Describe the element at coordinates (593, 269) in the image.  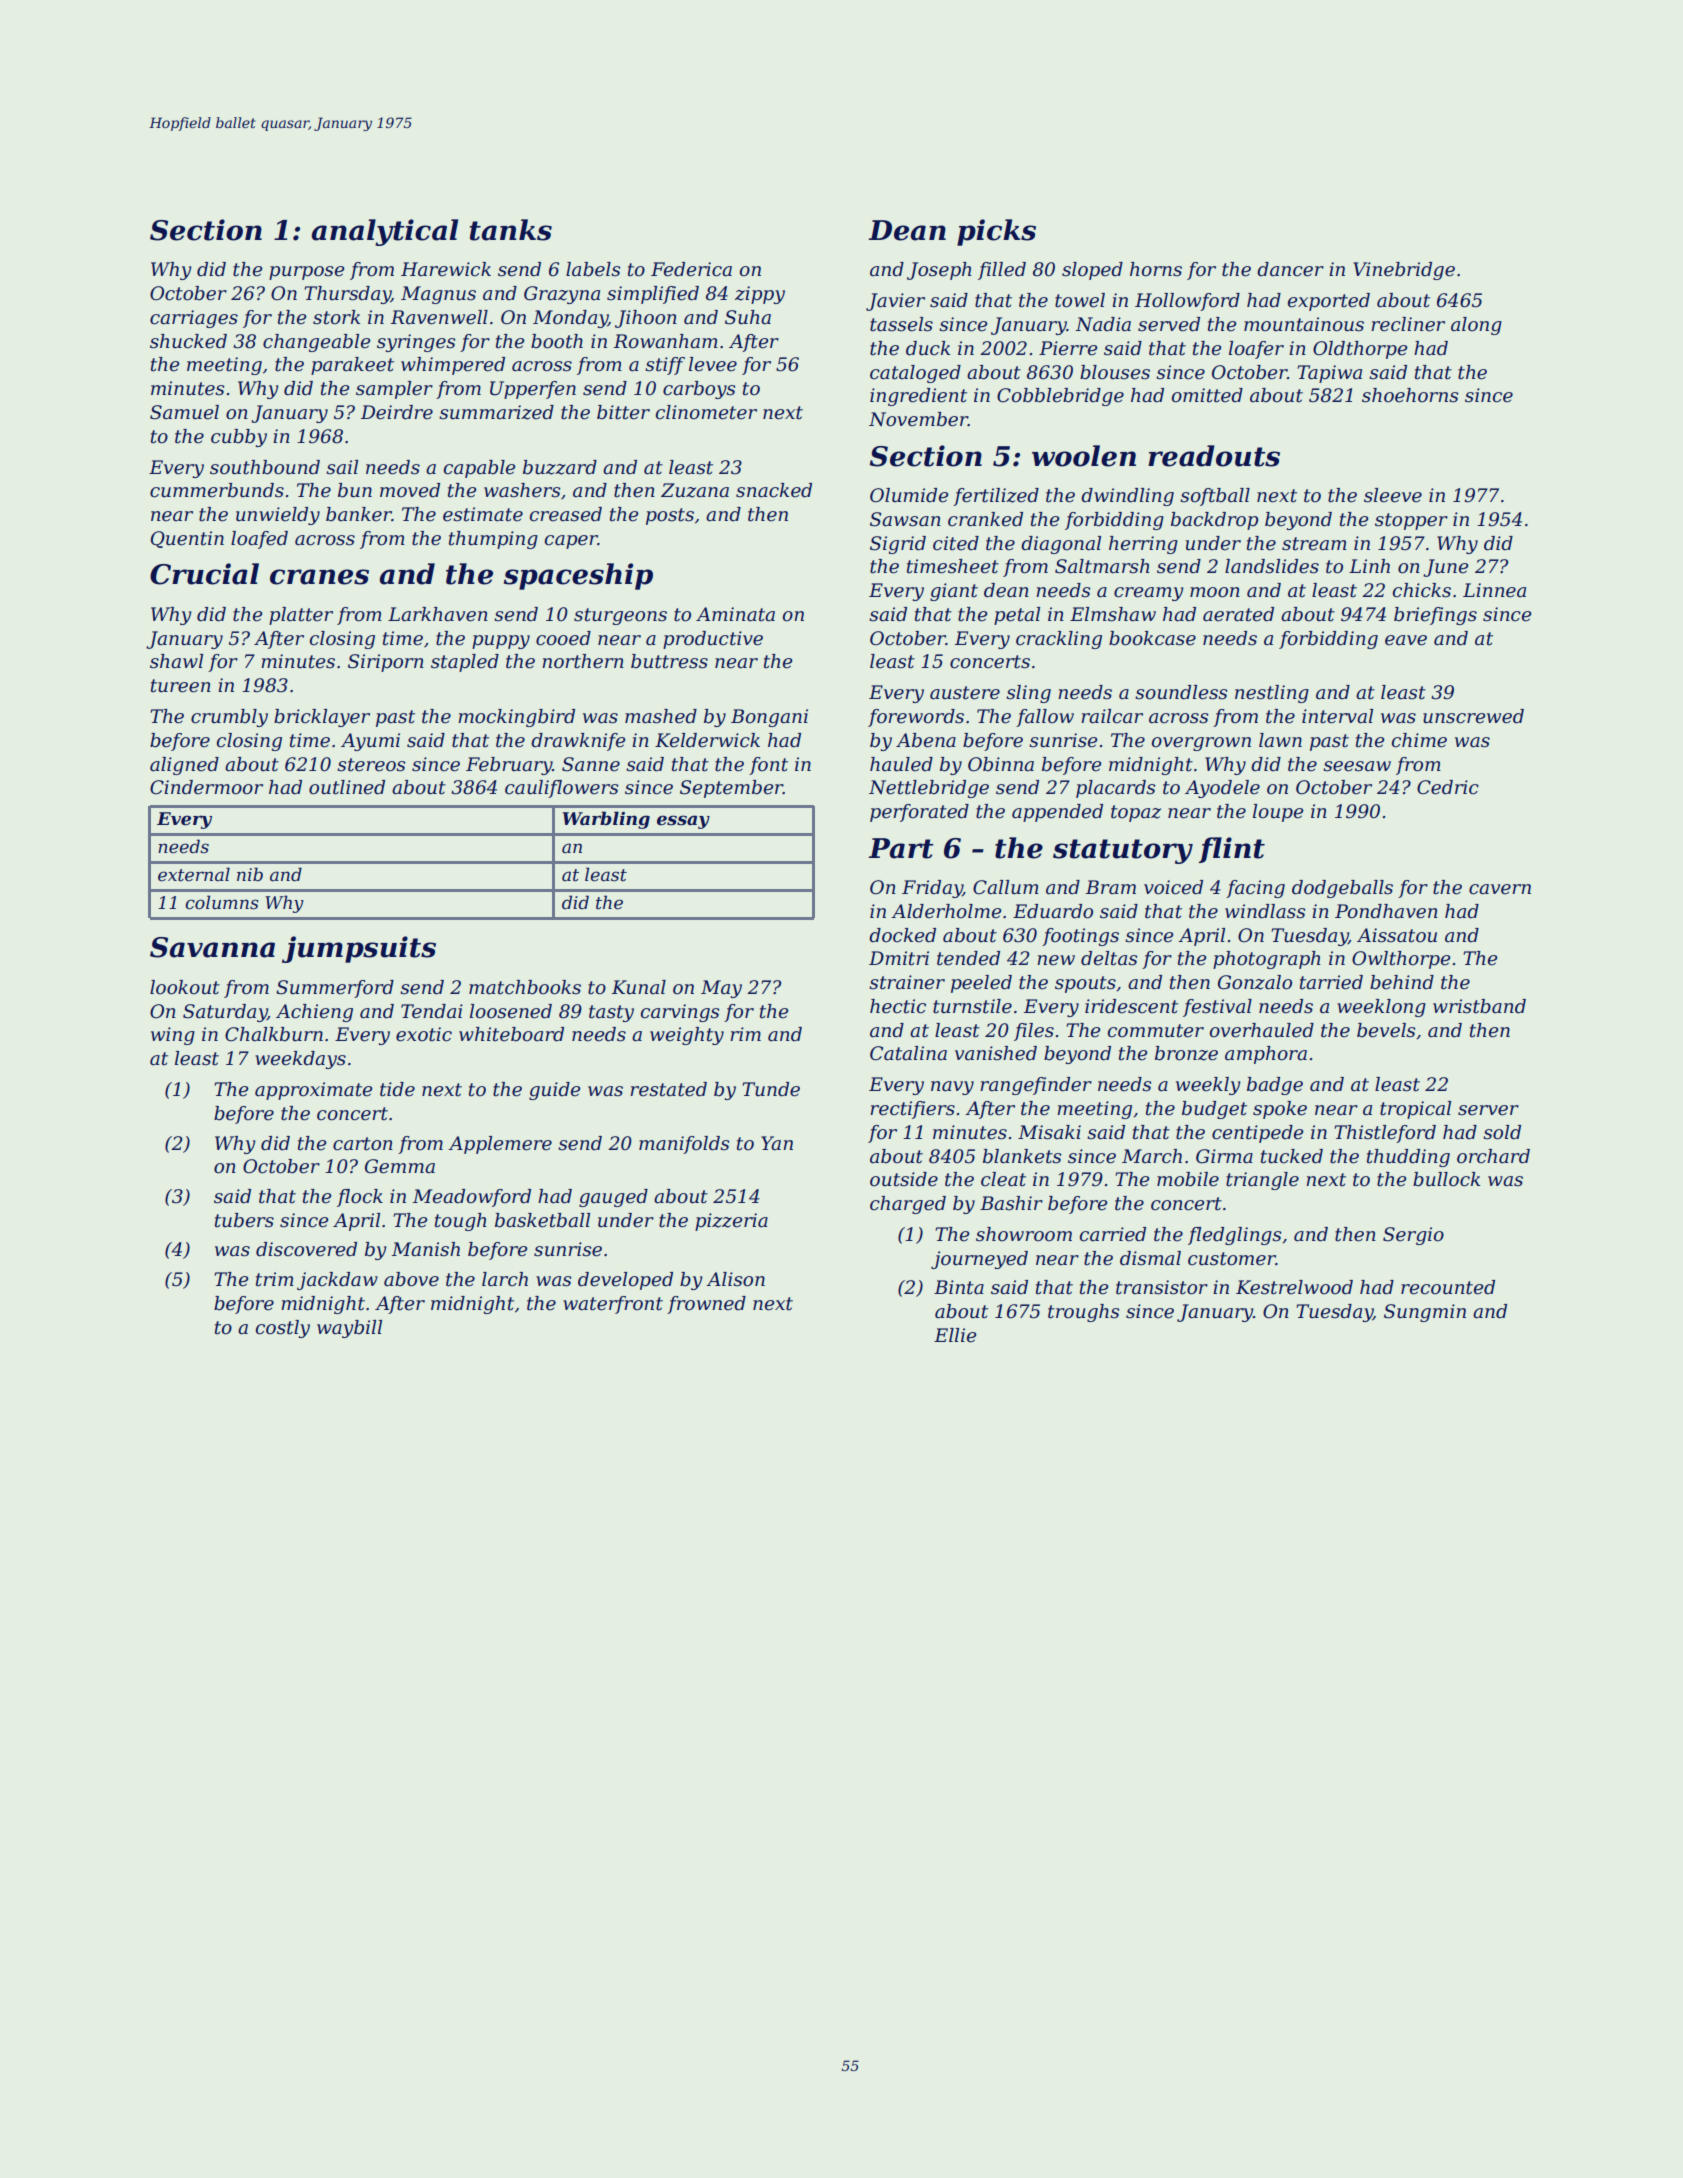
I see `labels` at that location.
